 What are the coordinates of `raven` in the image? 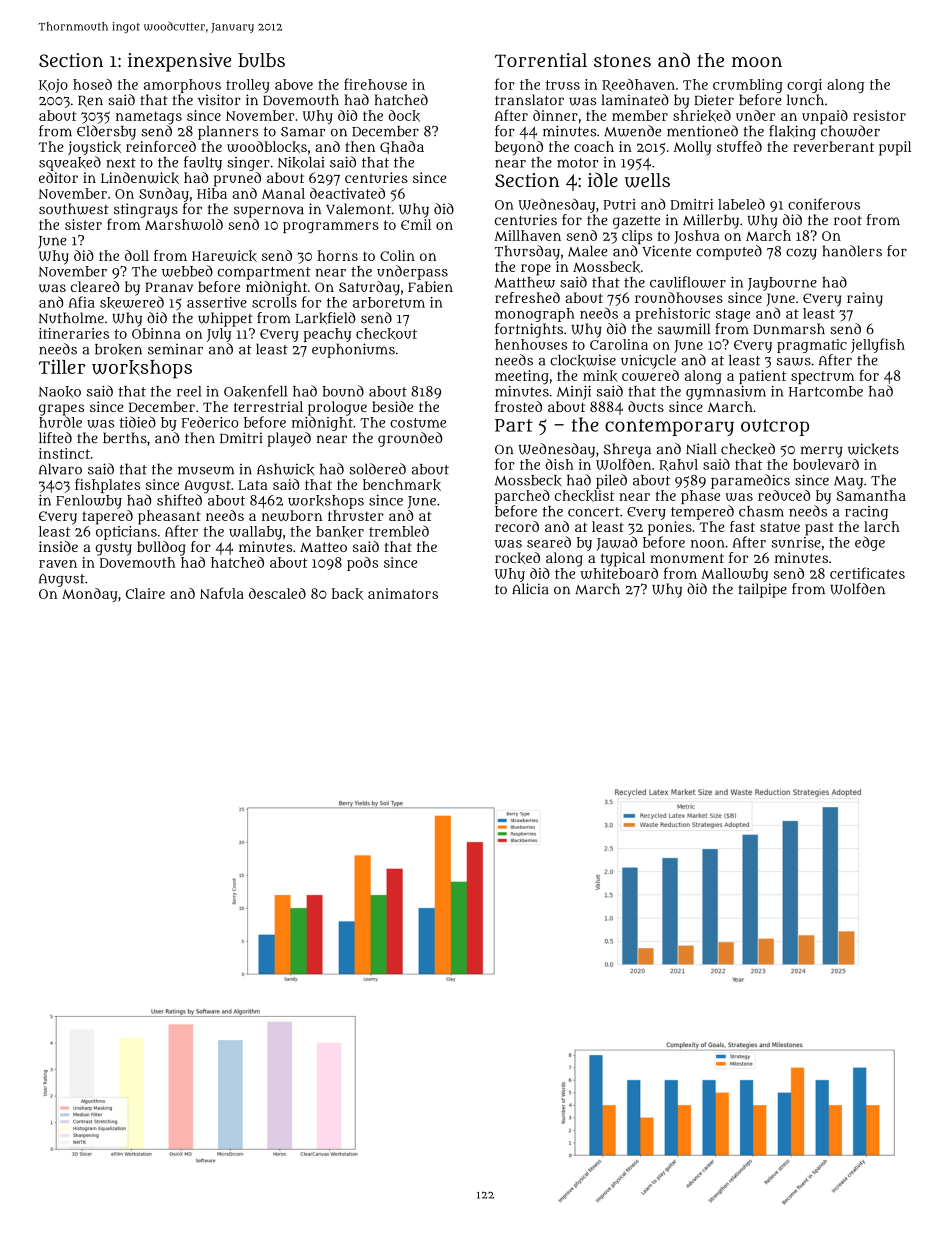 It's located at (58, 564).
